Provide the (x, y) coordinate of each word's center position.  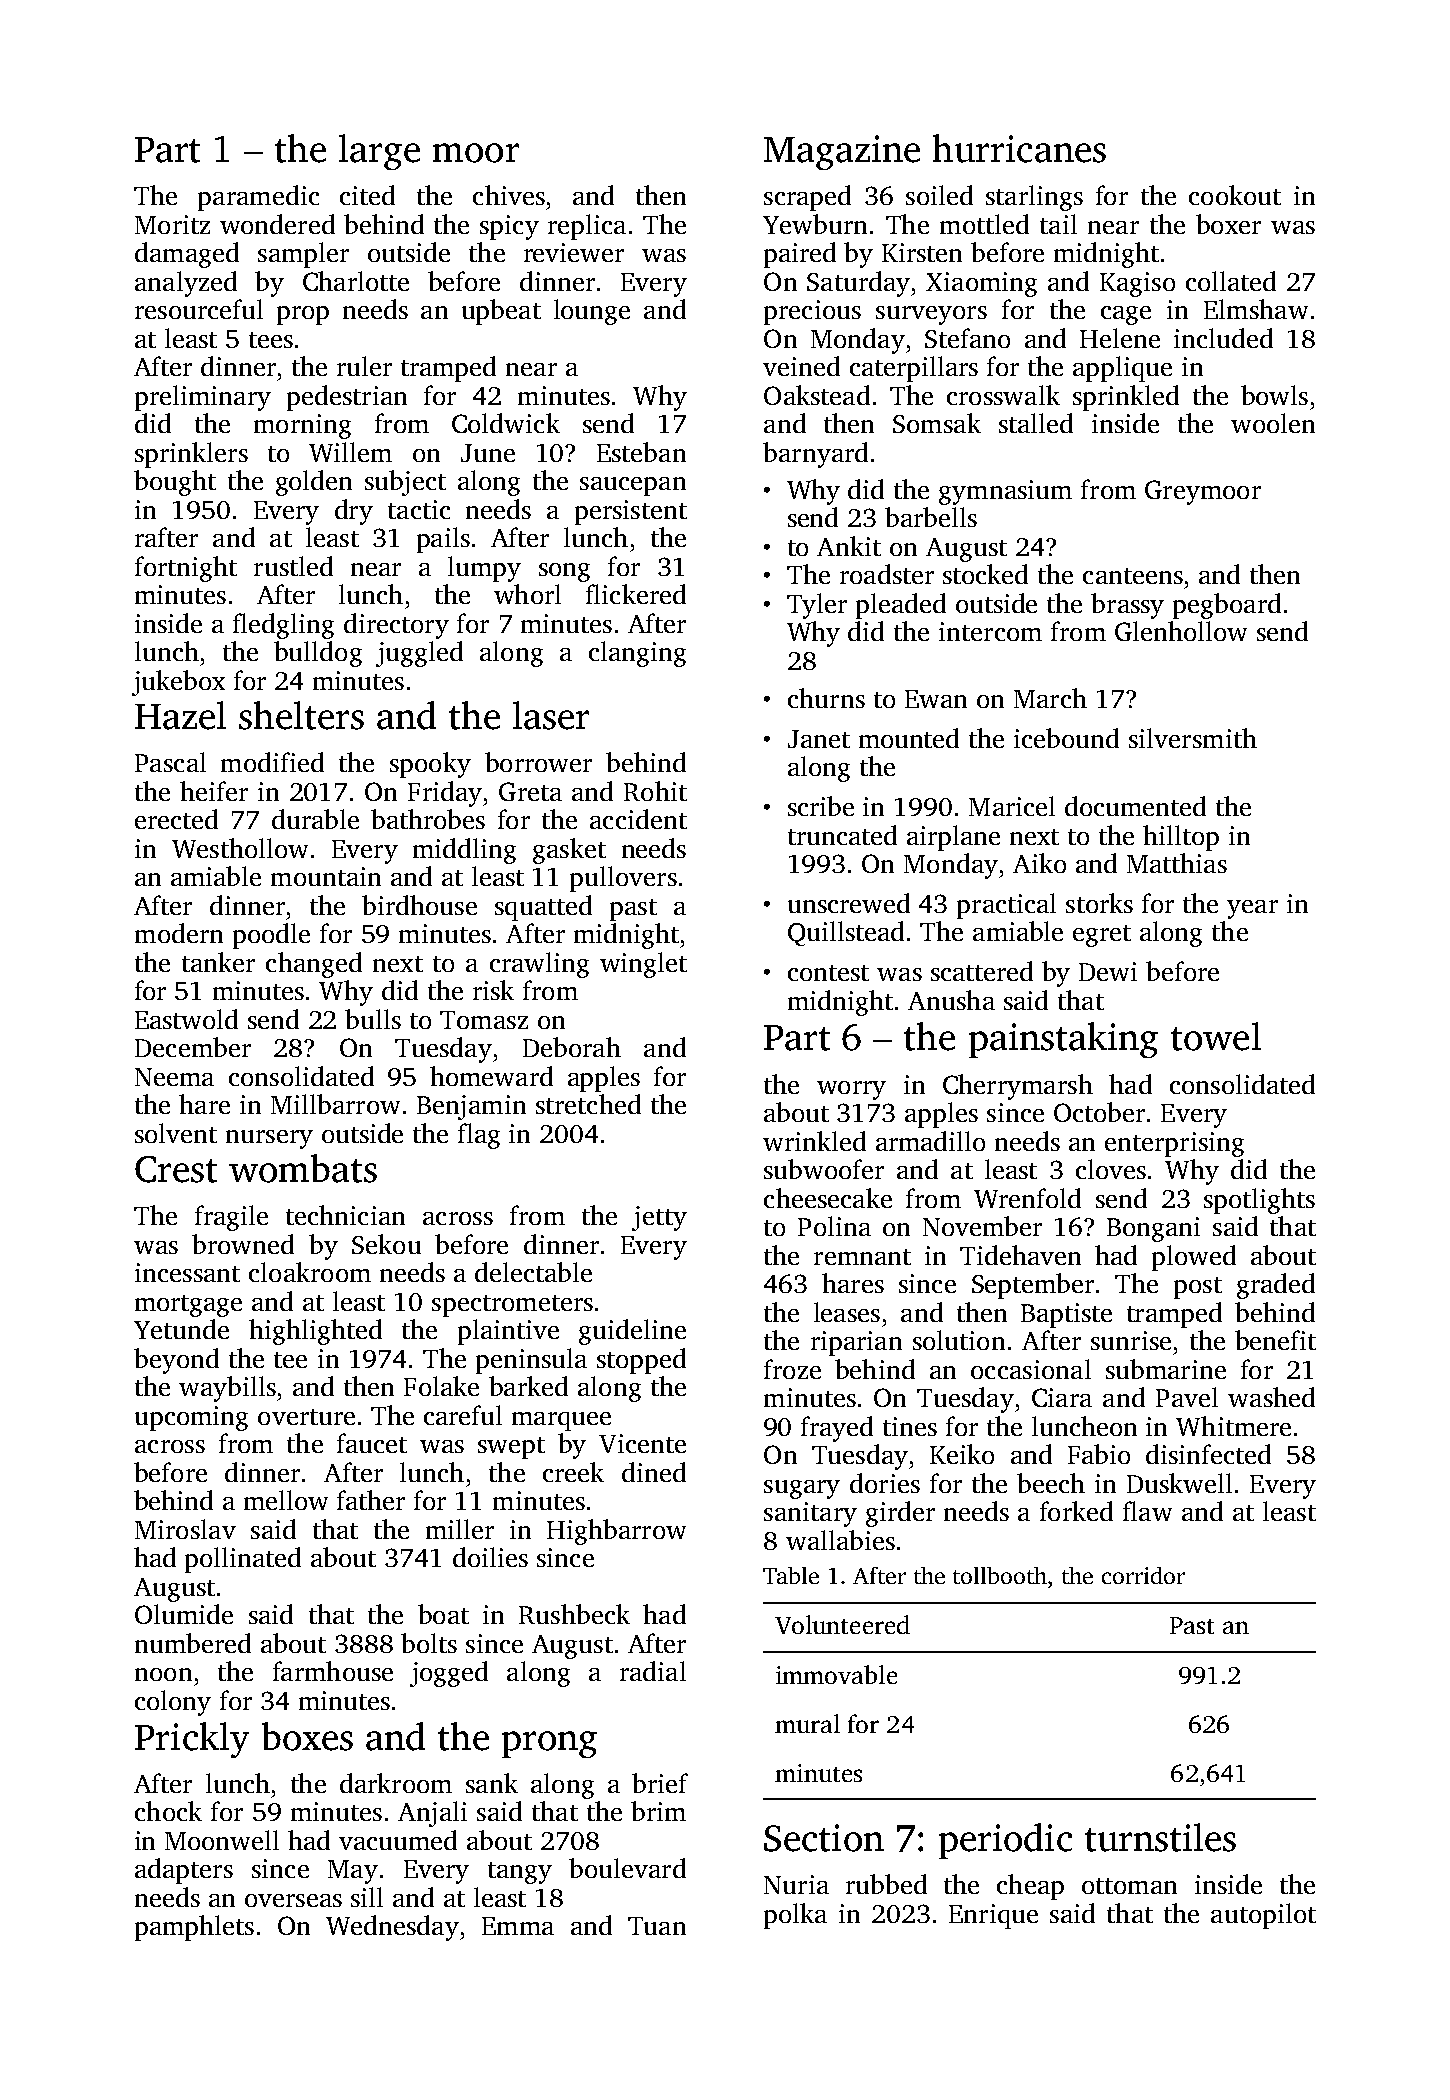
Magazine (842, 152)
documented (1135, 806)
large (379, 152)
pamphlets (194, 1928)
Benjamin (471, 1107)
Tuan (657, 1926)
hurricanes (1019, 148)
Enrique (993, 1916)
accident (638, 819)
